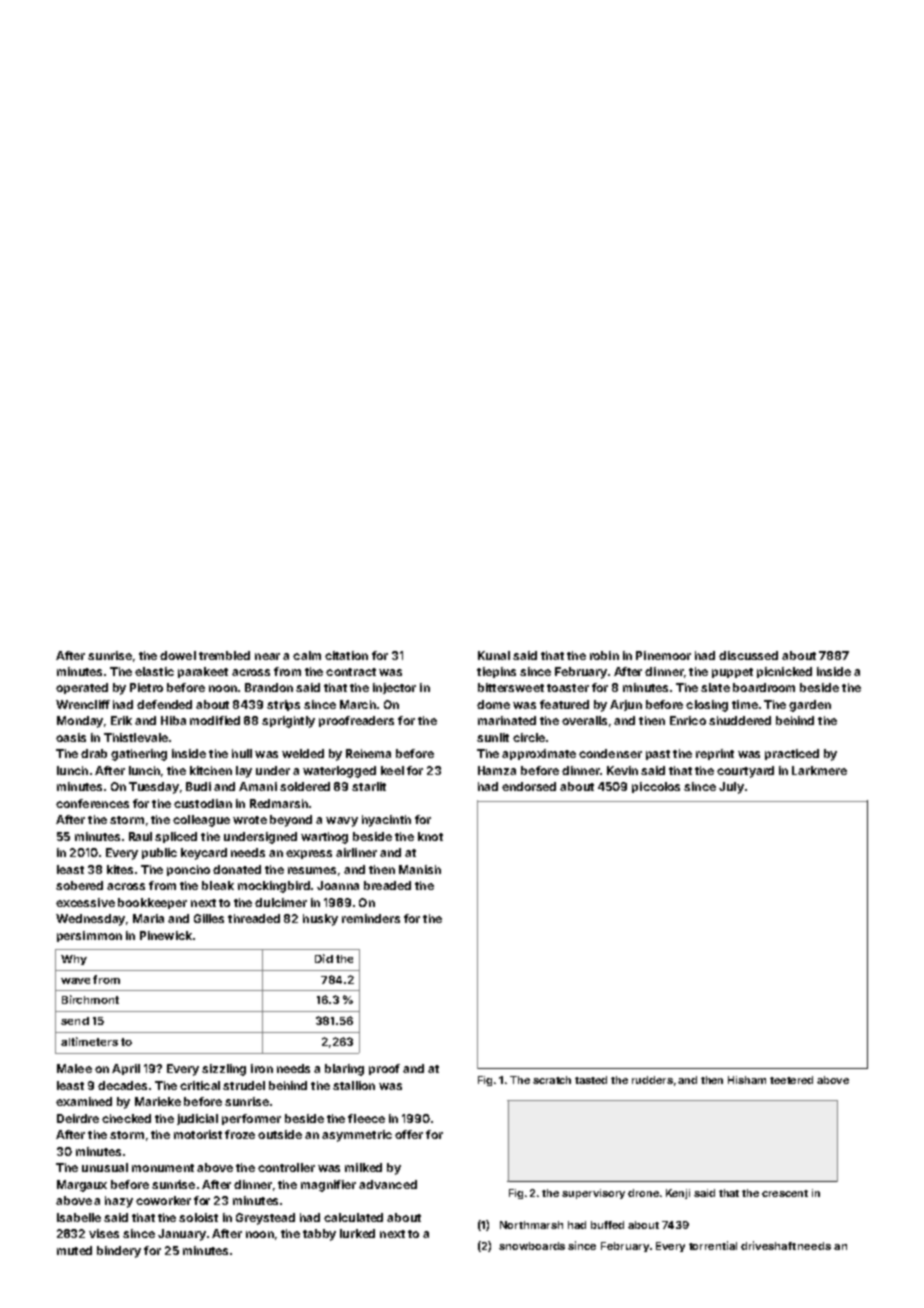 Image resolution: width=924 pixels, height=1308 pixels. Describe the element at coordinates (262, 1068) in the screenshot. I see `iron` at that location.
